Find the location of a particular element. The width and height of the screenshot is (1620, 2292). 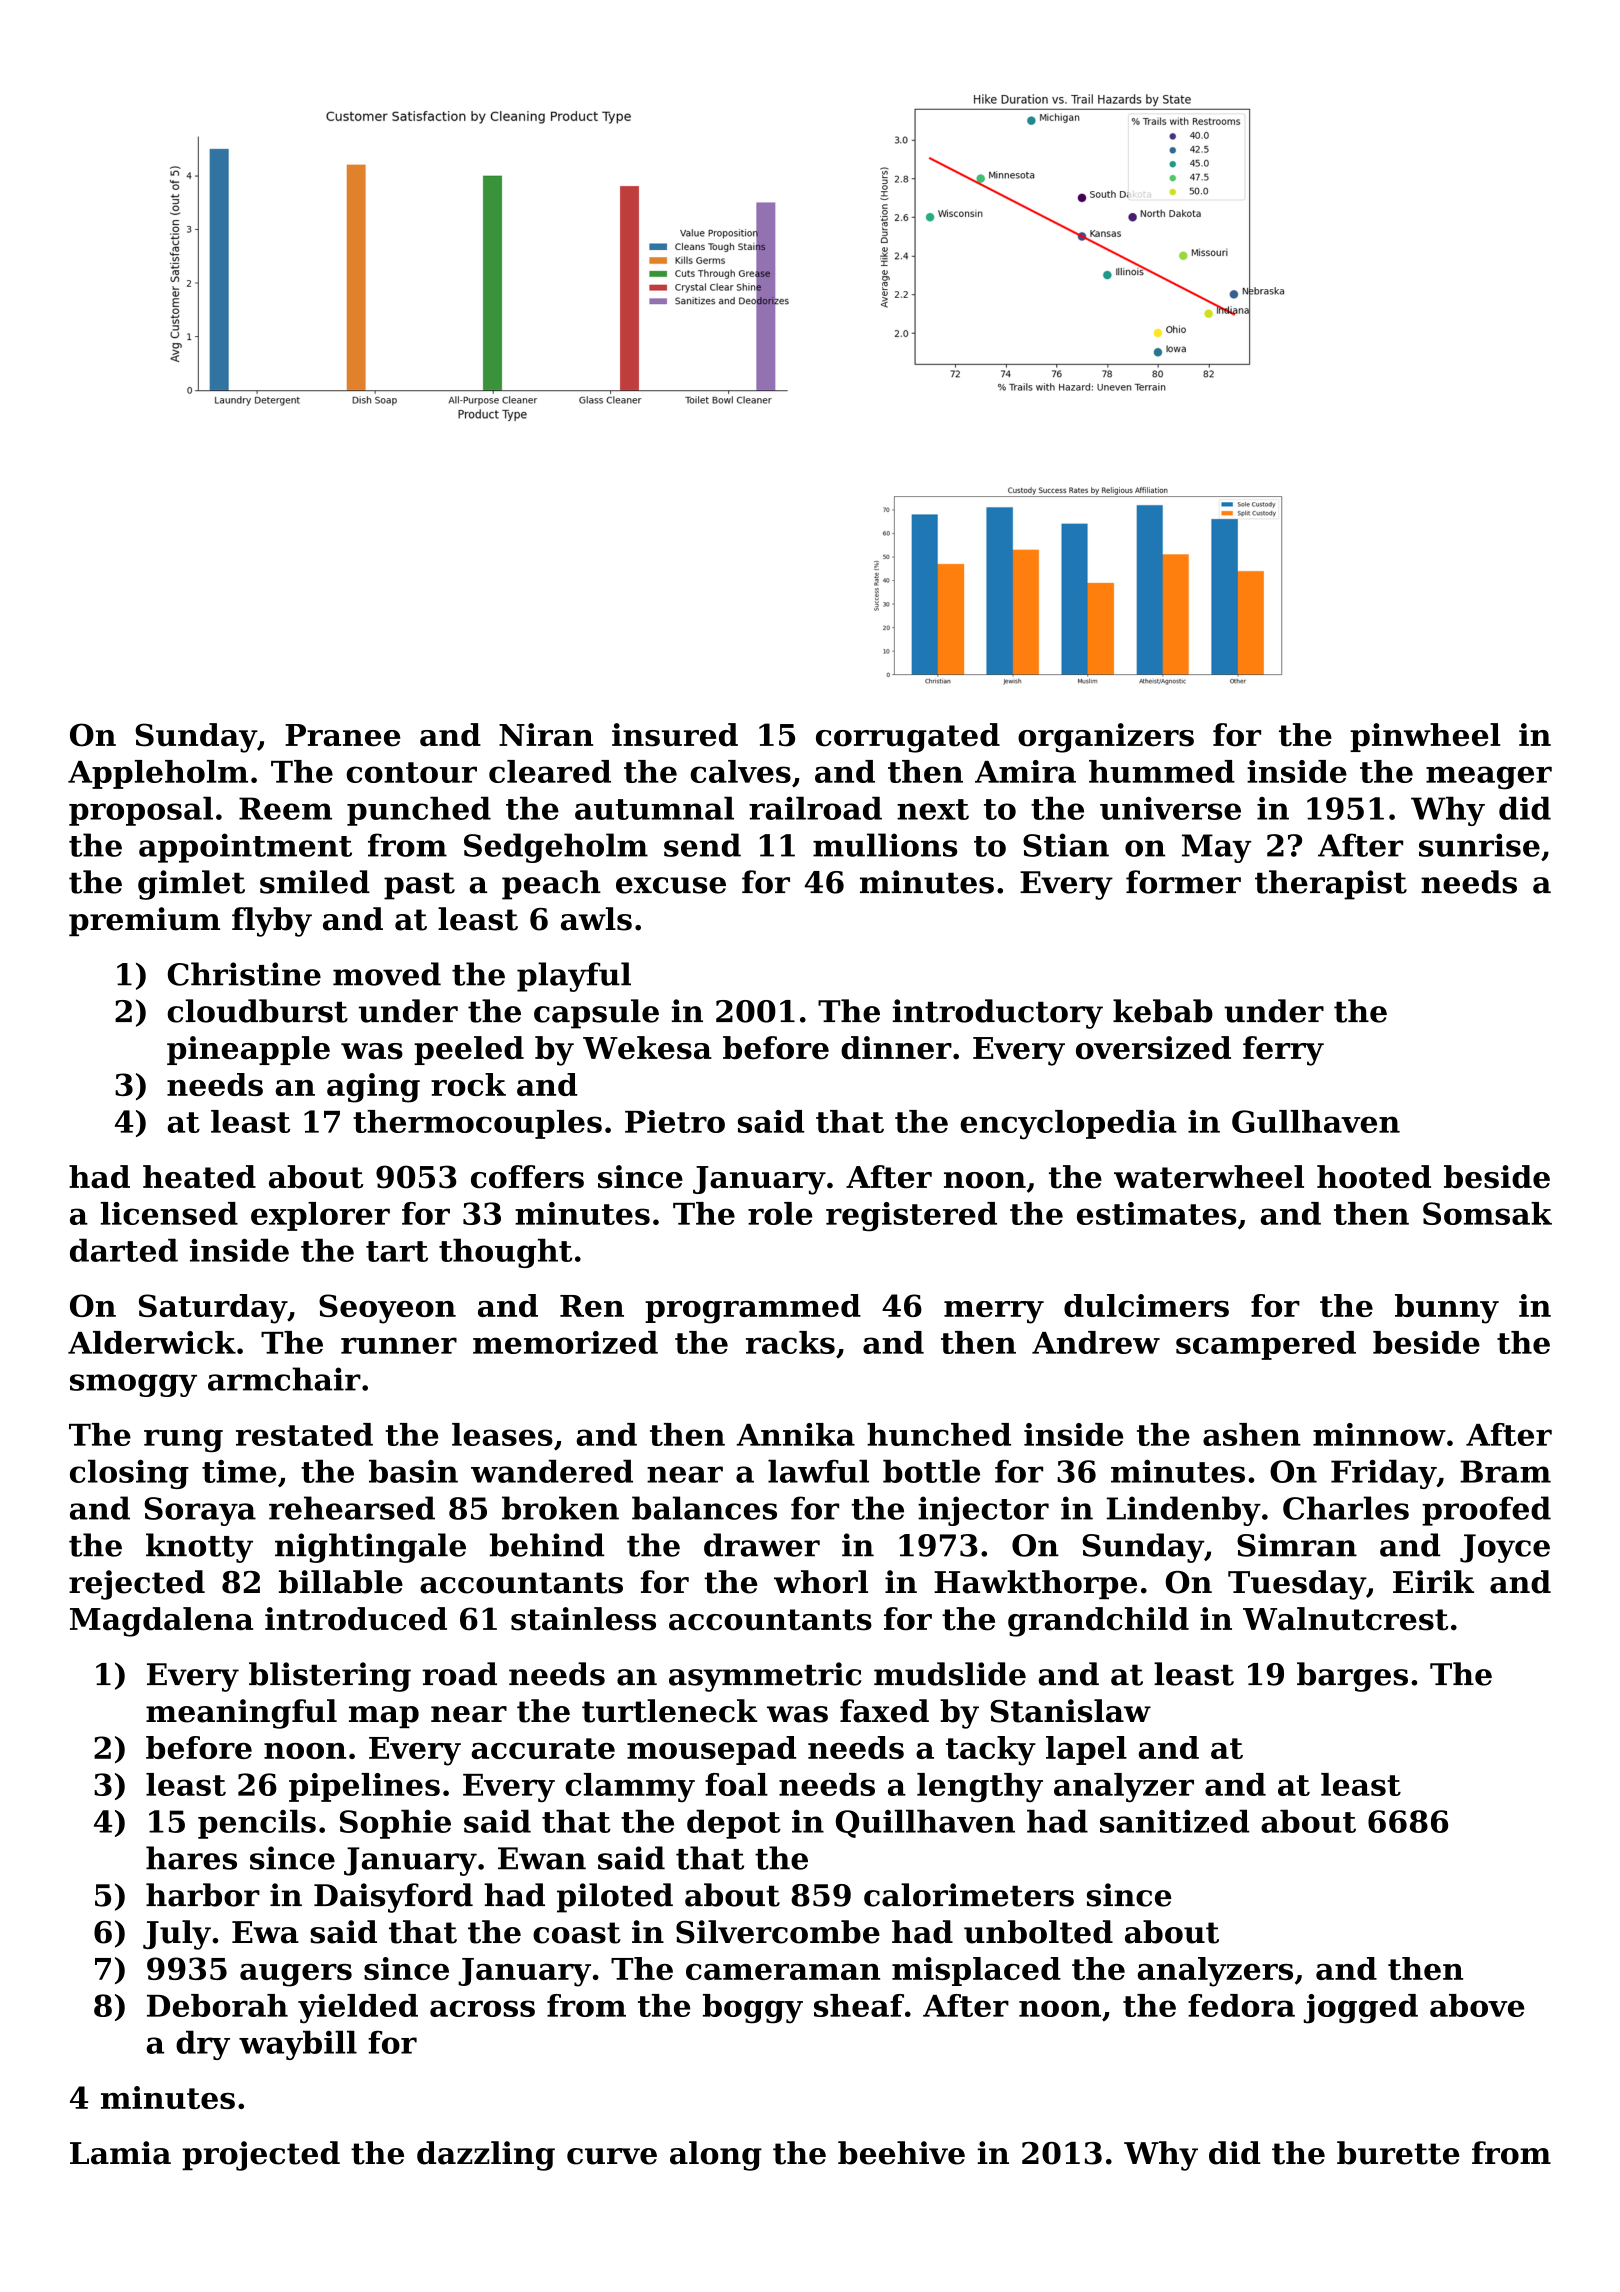

introductory is located at coordinates (998, 1014).
